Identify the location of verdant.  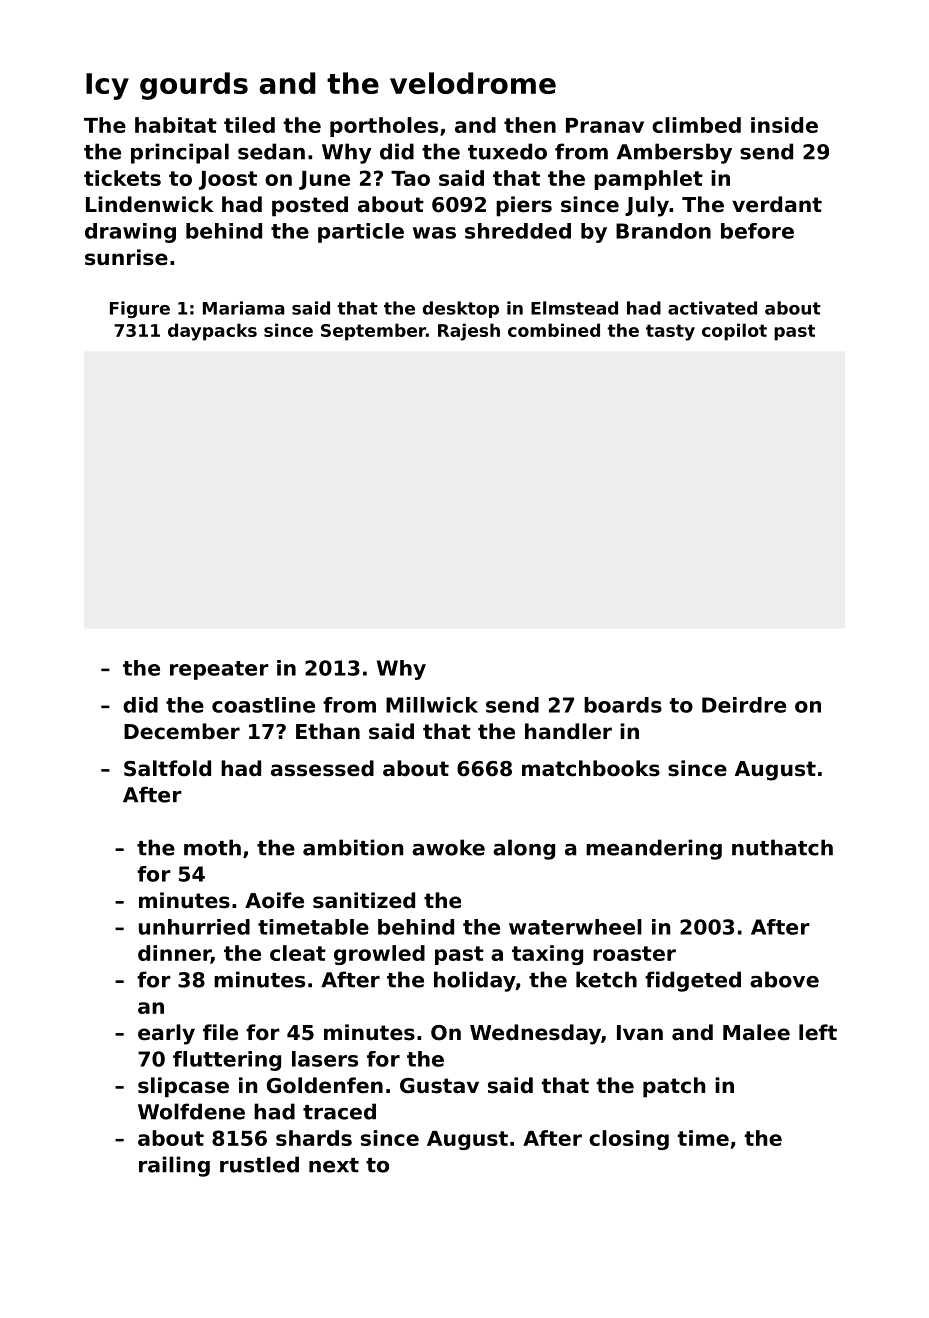
(777, 204).
